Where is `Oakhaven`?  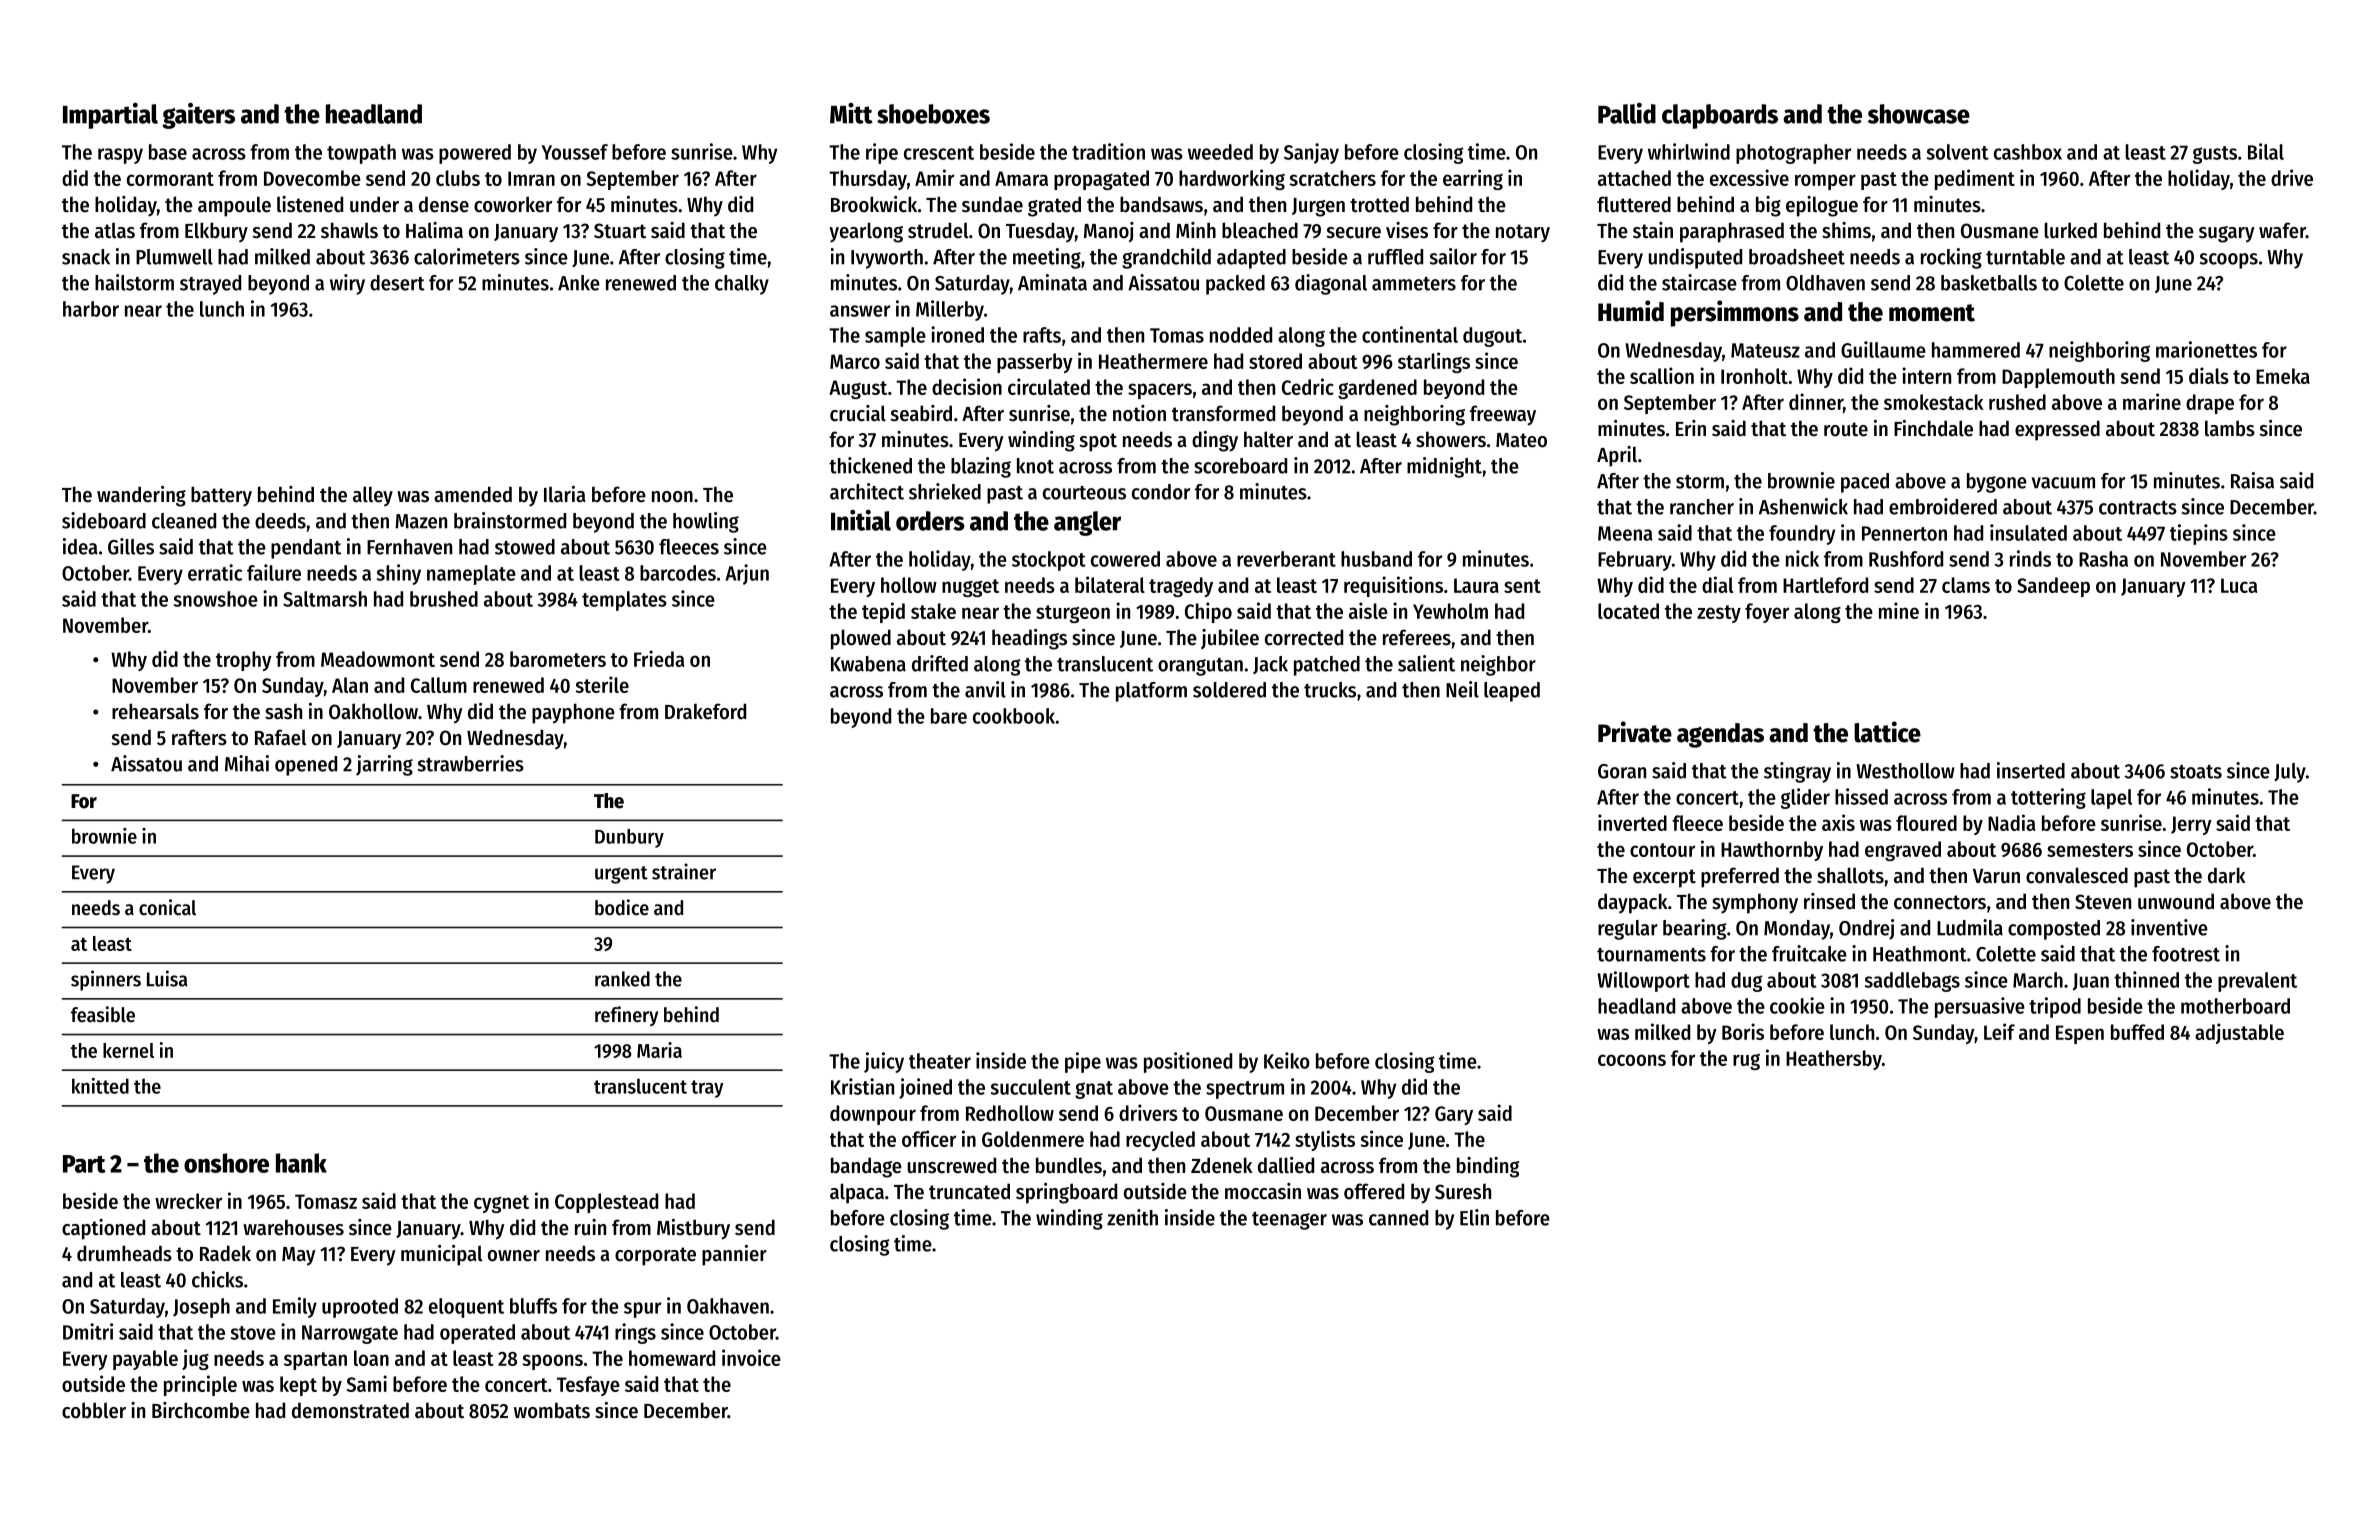
Oakhaven is located at coordinates (728, 1306).
